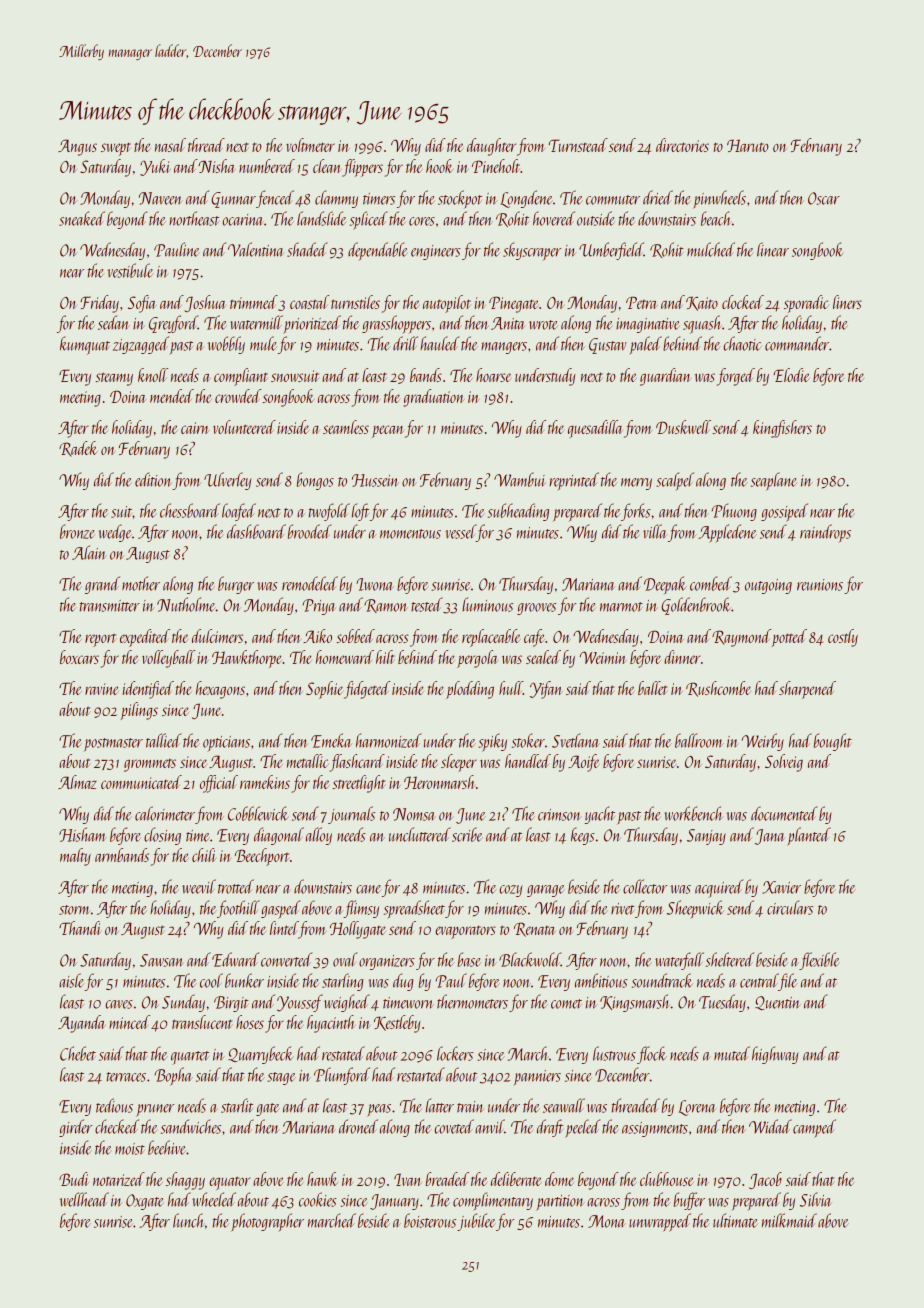 The image size is (924, 1308). What do you see at coordinates (219, 784) in the document?
I see `official` at bounding box center [219, 784].
